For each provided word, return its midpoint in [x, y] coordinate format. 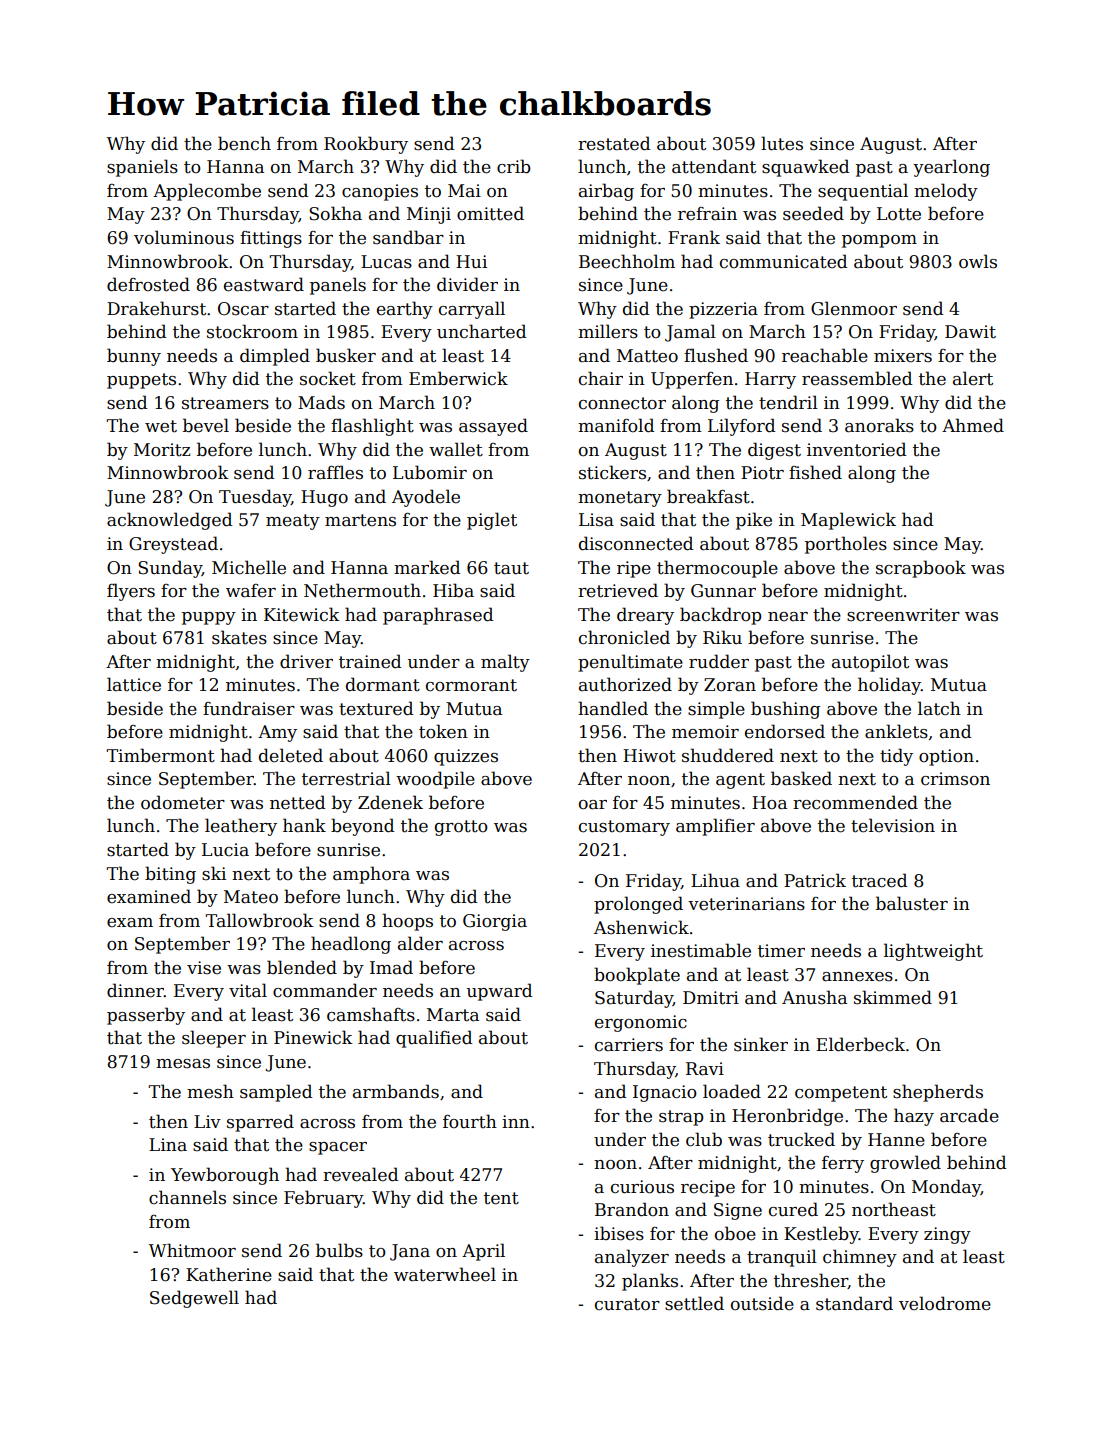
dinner [135, 990]
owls [978, 261]
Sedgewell [194, 1299]
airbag [606, 192]
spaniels [142, 168]
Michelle [249, 567]
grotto [461, 828]
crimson [955, 779]
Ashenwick [641, 927]
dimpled [275, 357]
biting [170, 875]
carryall [472, 310]
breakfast [708, 496]
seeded [813, 213]
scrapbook [921, 569]
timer [781, 951]
